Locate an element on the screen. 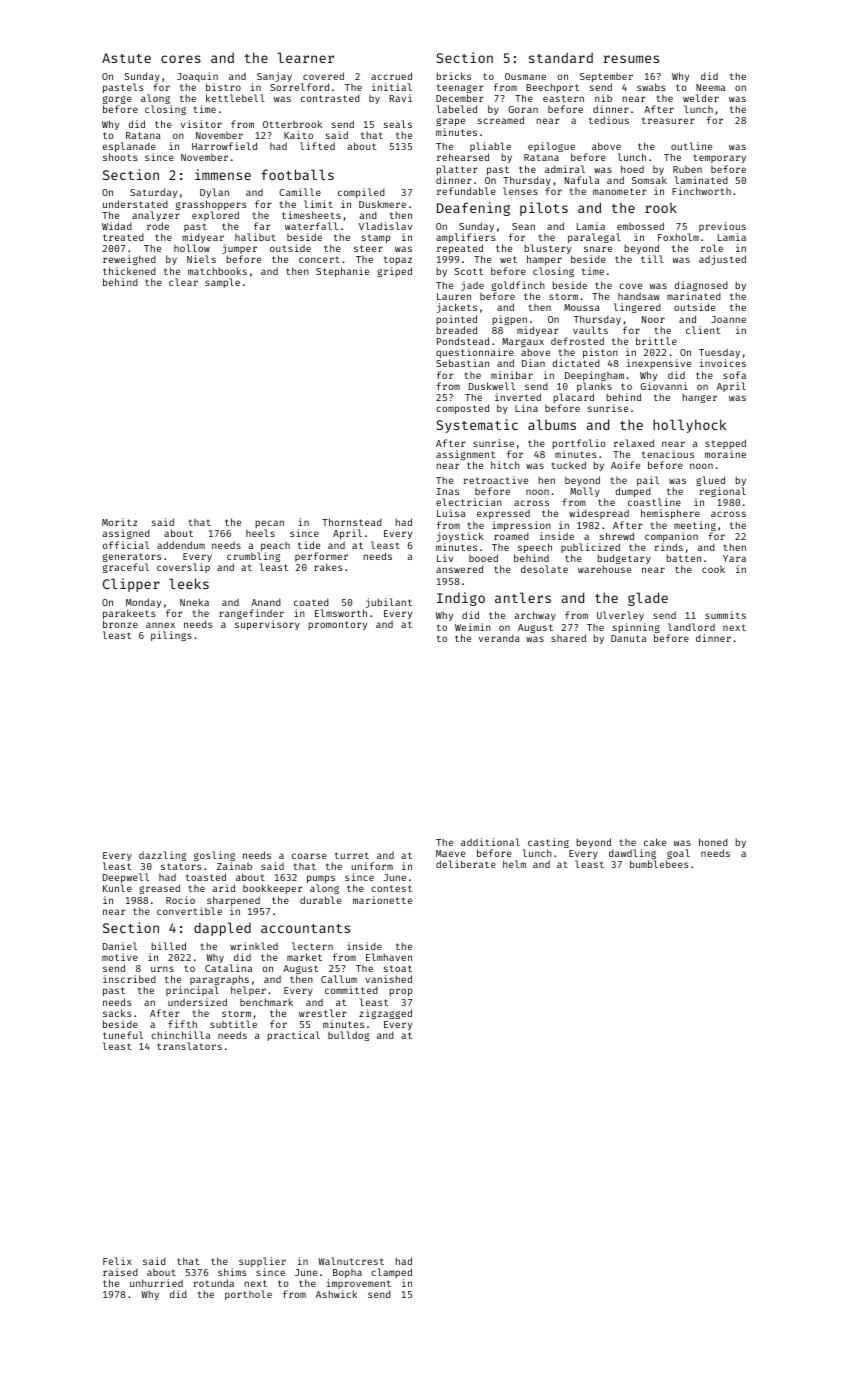 The width and height of the screenshot is (849, 1400). learner is located at coordinates (305, 57).
